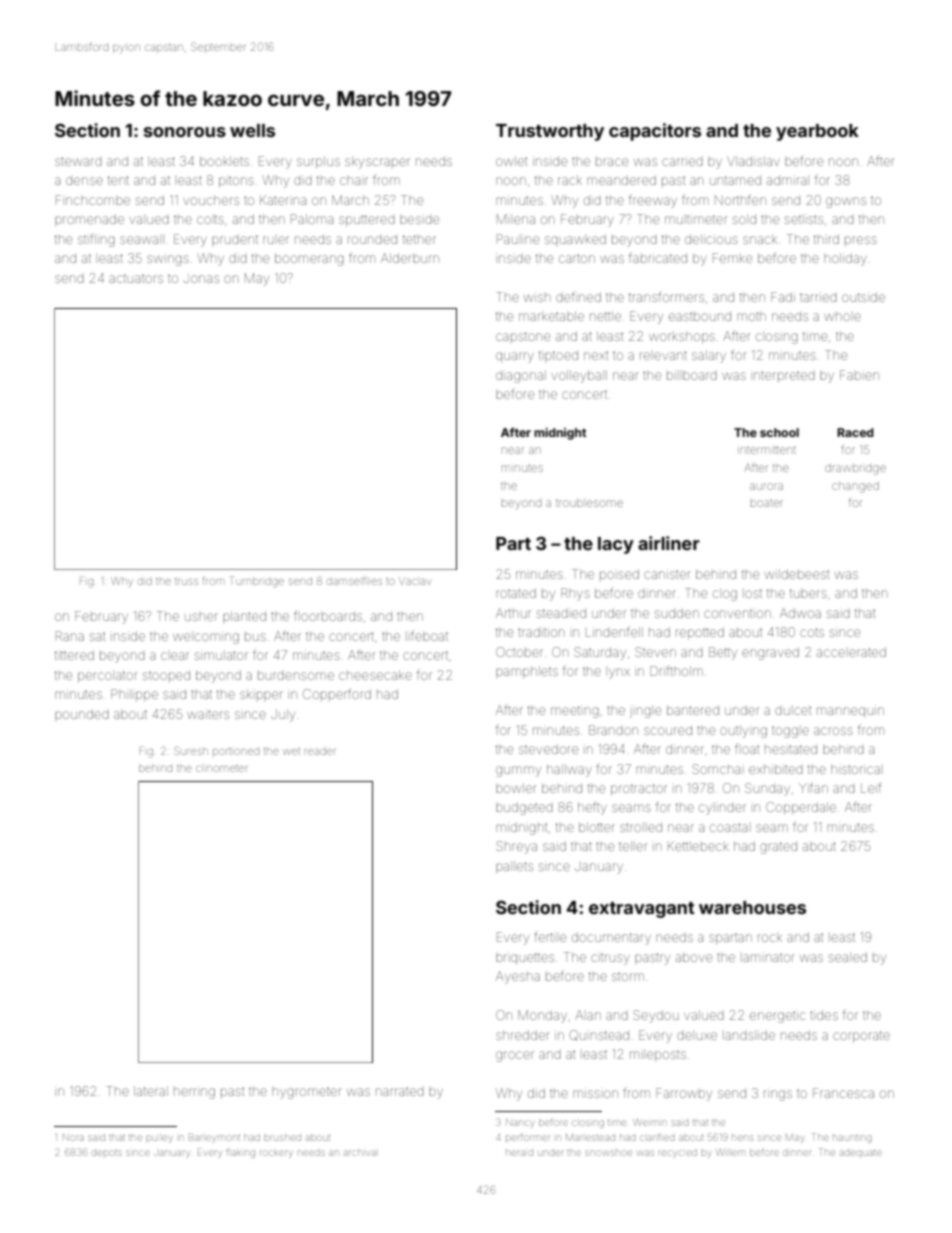 Image resolution: width=952 pixels, height=1233 pixels. Describe the element at coordinates (516, 219) in the image. I see `Milena` at that location.
